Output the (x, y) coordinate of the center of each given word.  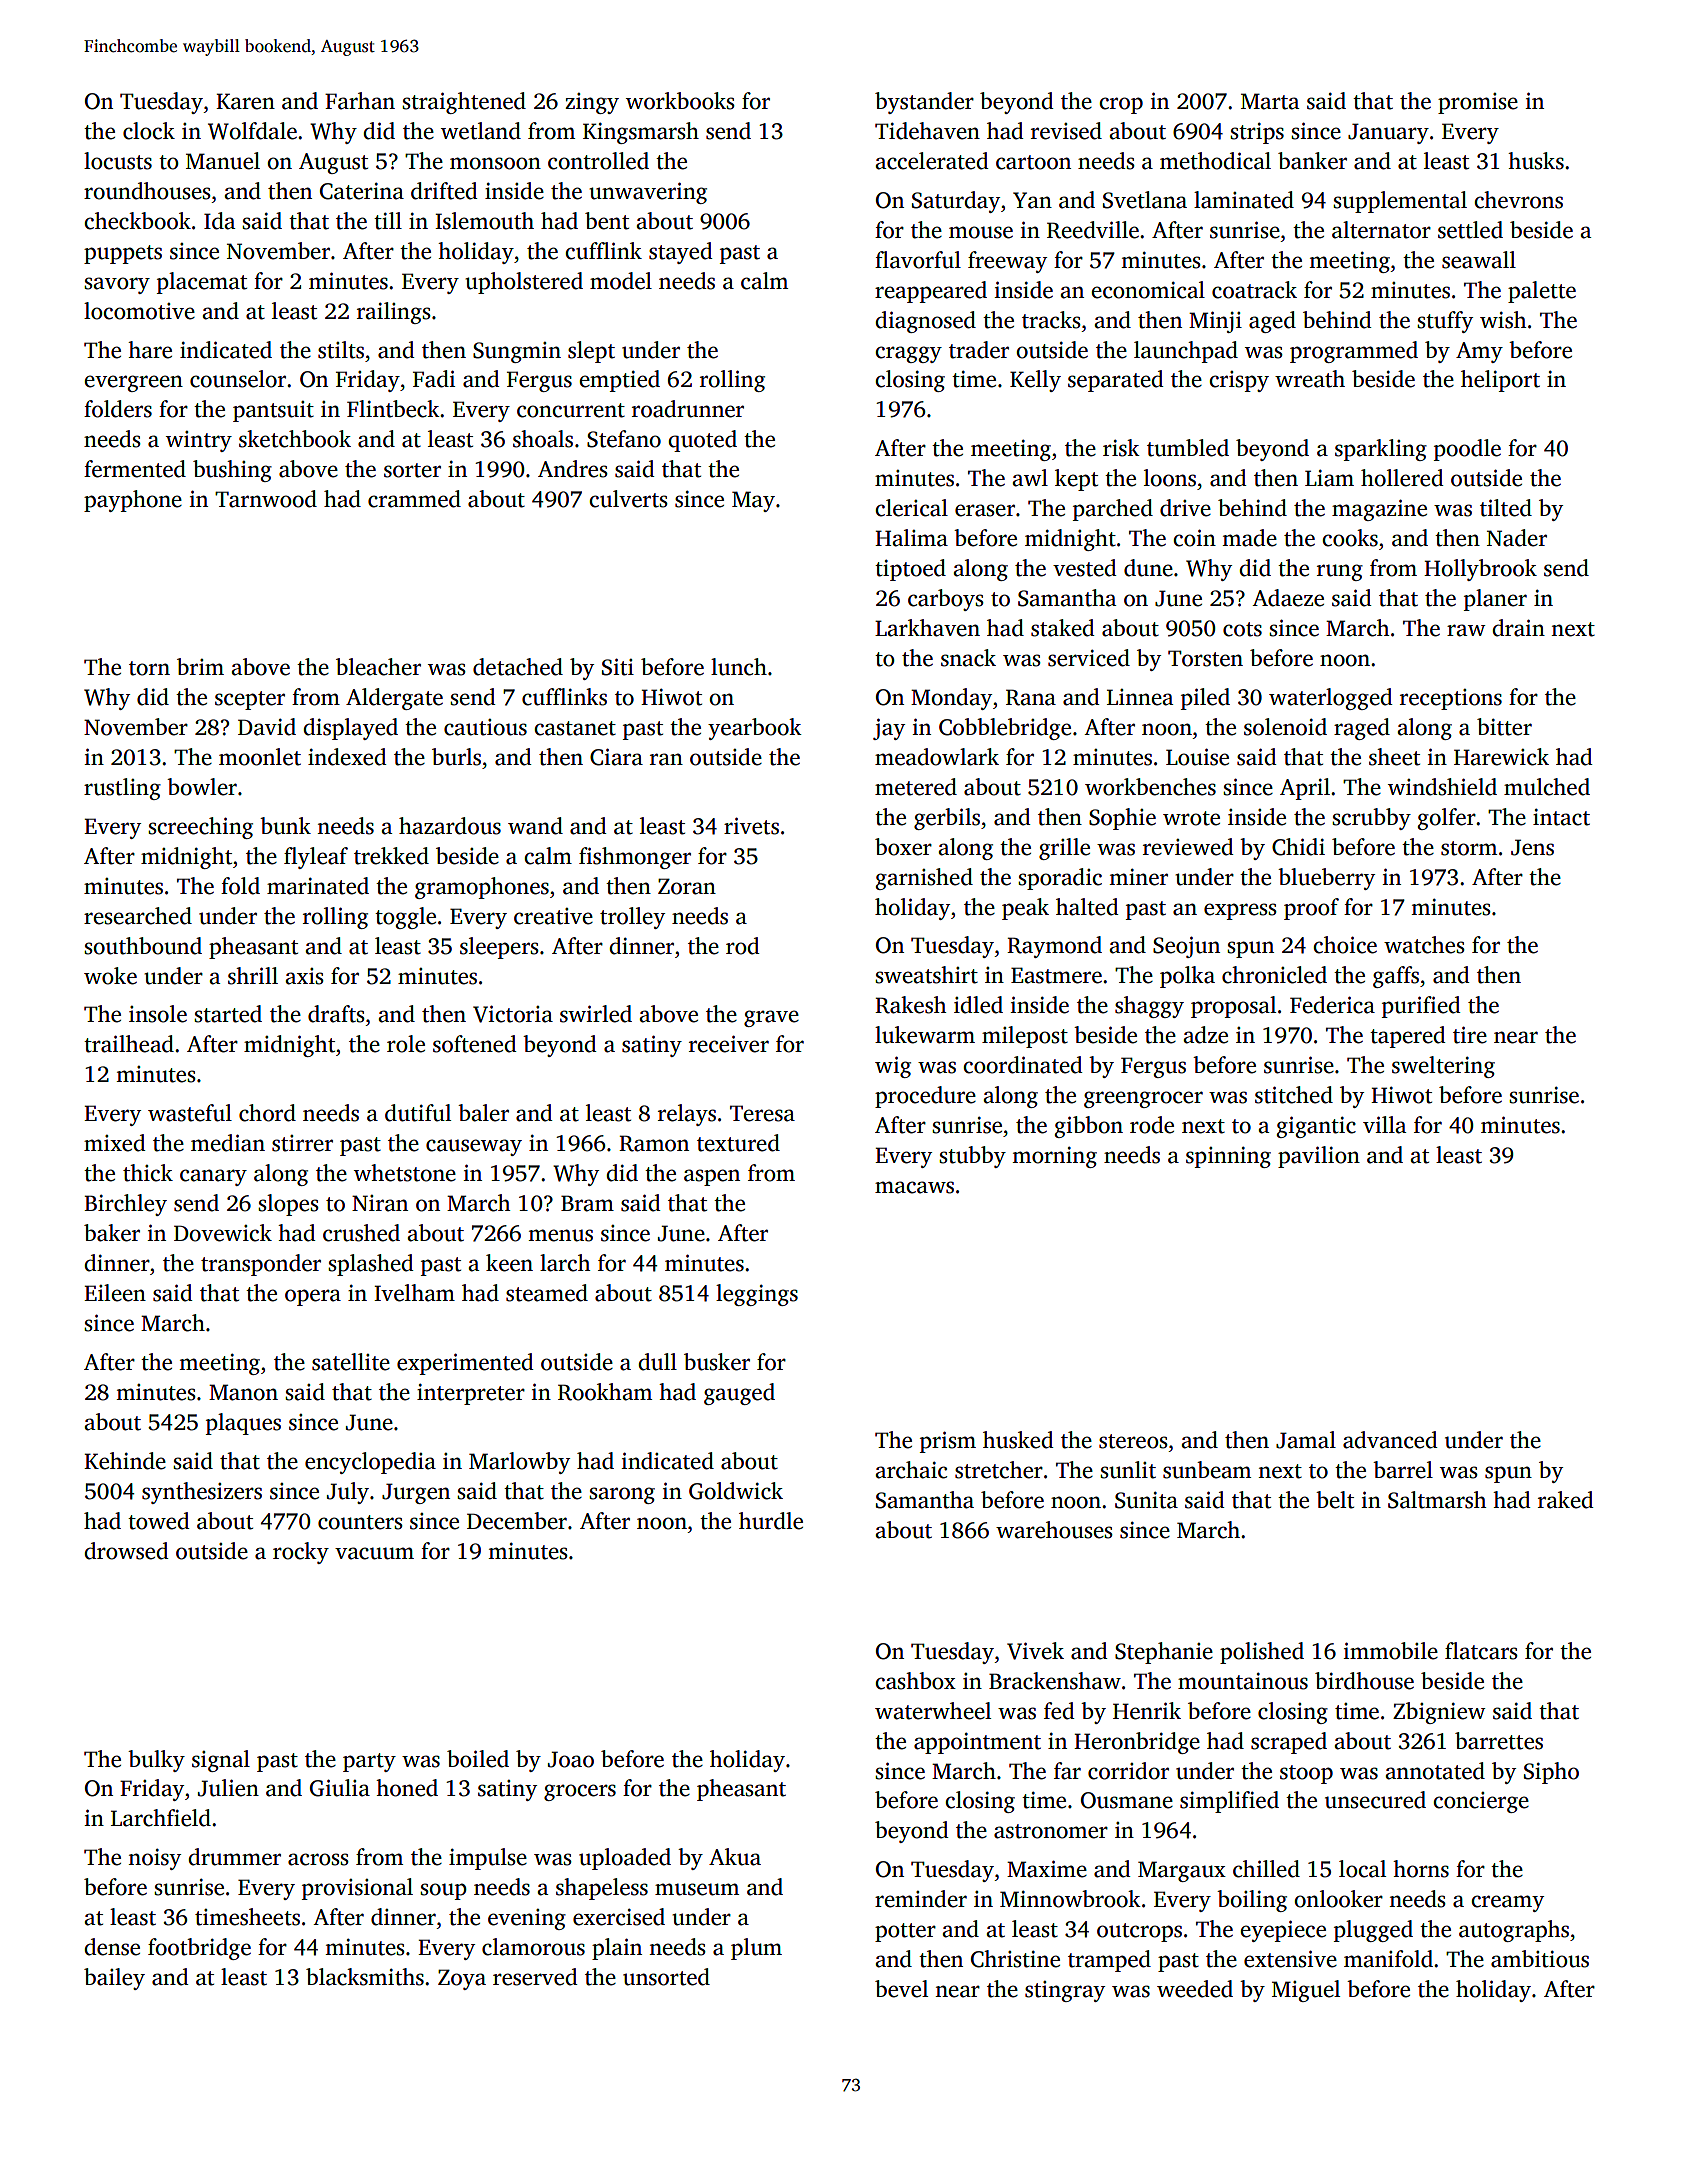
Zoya (462, 1979)
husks (1536, 161)
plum (756, 1949)
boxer (903, 847)
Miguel (1306, 1991)
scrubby (1371, 819)
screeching (200, 828)
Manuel (223, 161)
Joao (571, 1759)
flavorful (918, 260)
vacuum (374, 1553)
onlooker (1338, 1899)
